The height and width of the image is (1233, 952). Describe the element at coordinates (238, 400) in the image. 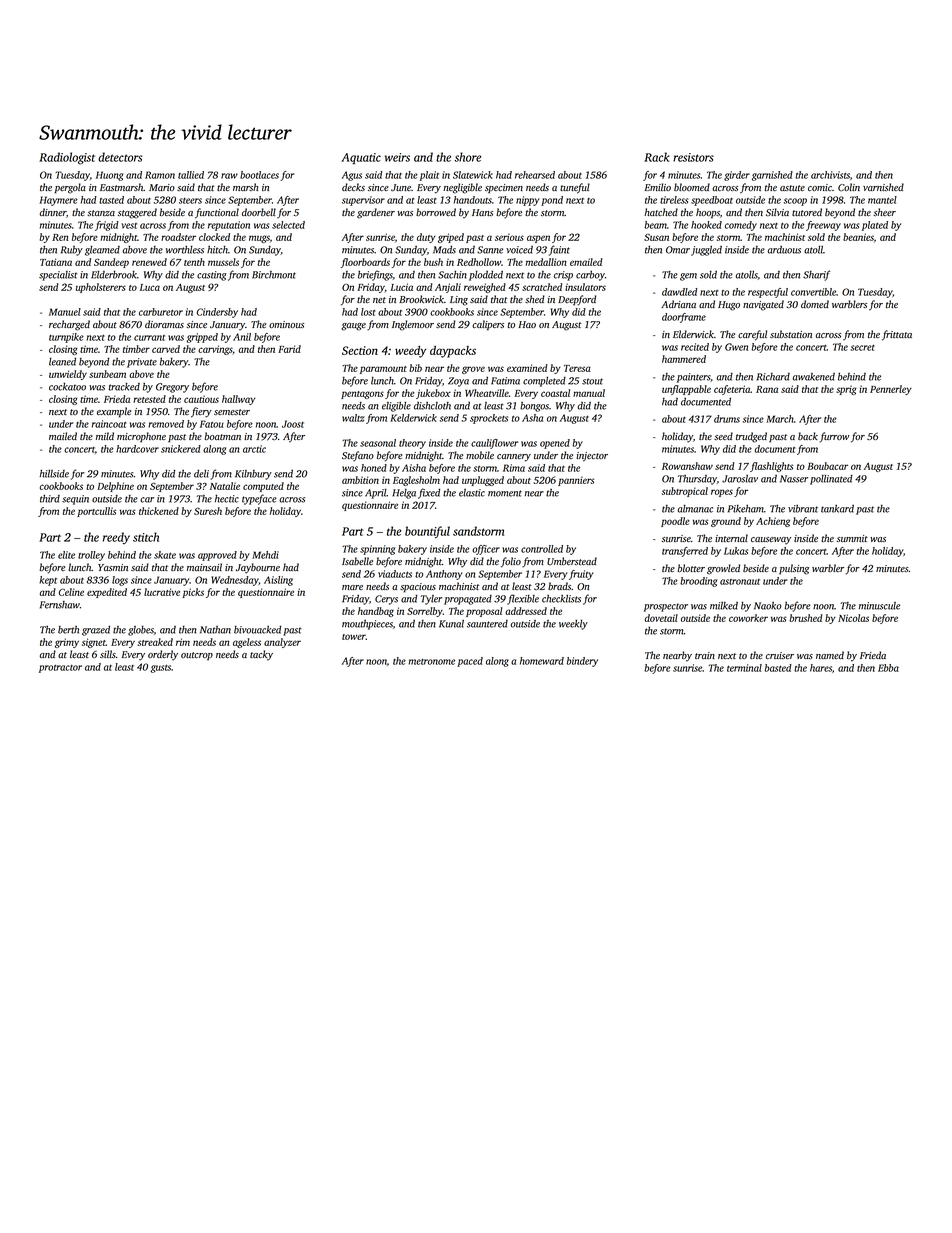

I see `hallway` at that location.
